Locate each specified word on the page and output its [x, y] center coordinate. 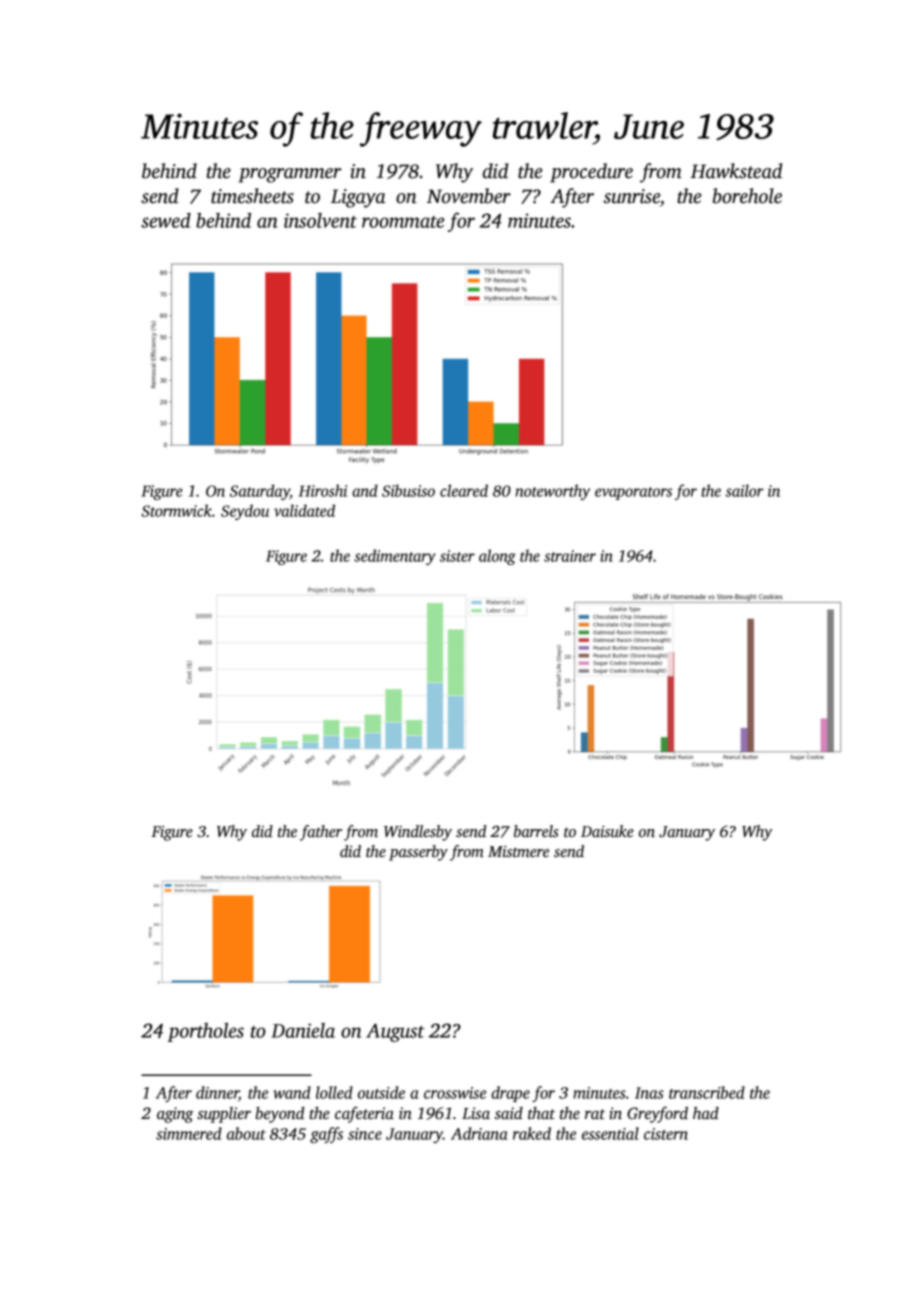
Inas [649, 1093]
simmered [189, 1133]
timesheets [252, 196]
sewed [166, 220]
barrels [536, 831]
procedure [591, 173]
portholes [205, 1032]
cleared [464, 490]
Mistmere [518, 851]
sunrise [631, 196]
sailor [745, 490]
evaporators [633, 493]
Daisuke [607, 831]
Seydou [245, 512]
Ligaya [358, 198]
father [321, 833]
